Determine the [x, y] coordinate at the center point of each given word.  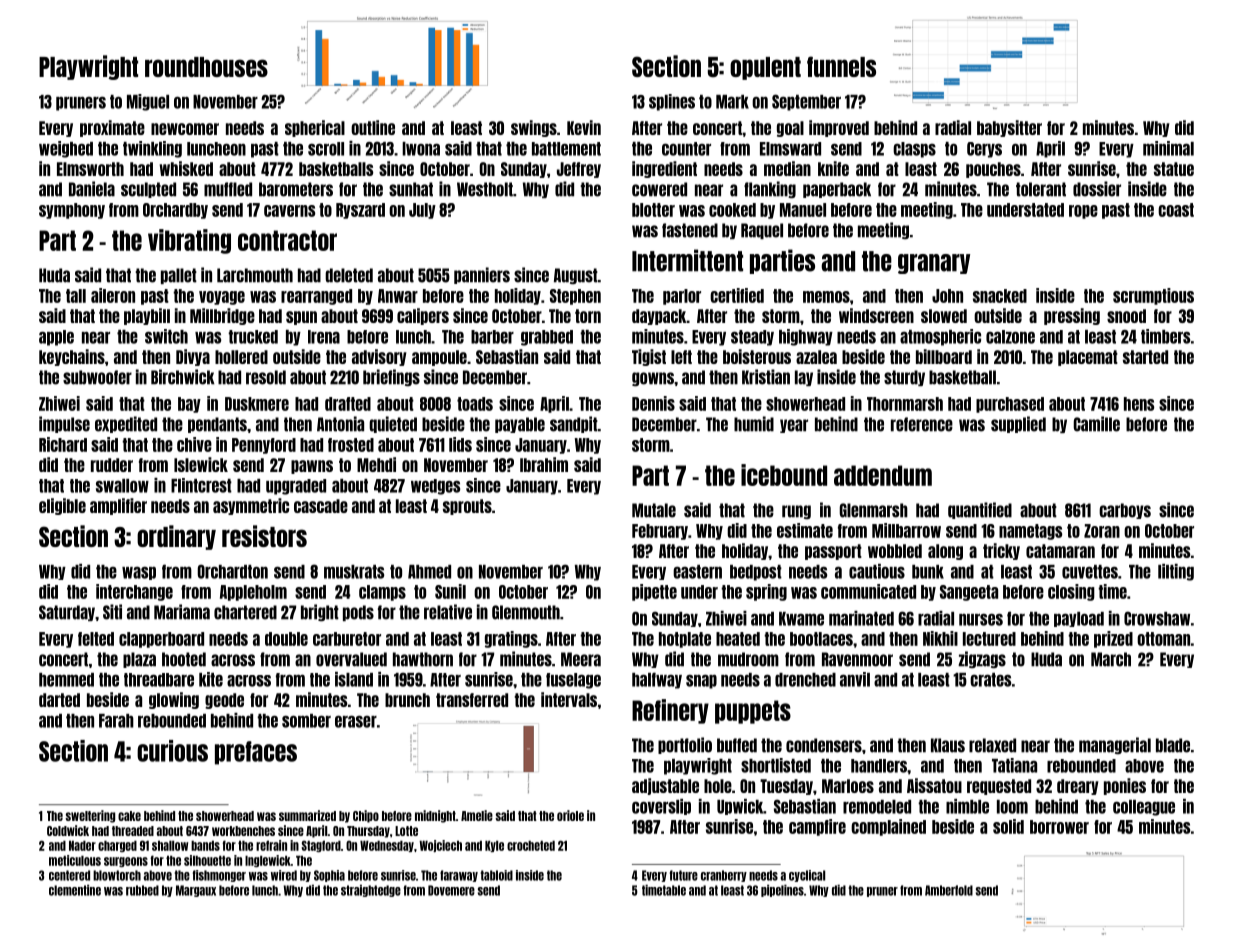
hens [1139, 404]
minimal [1168, 148]
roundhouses [206, 67]
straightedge [371, 890]
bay [189, 405]
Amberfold [949, 890]
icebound [784, 475]
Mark [732, 102]
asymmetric [251, 506]
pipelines [782, 890]
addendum [883, 475]
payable [520, 425]
